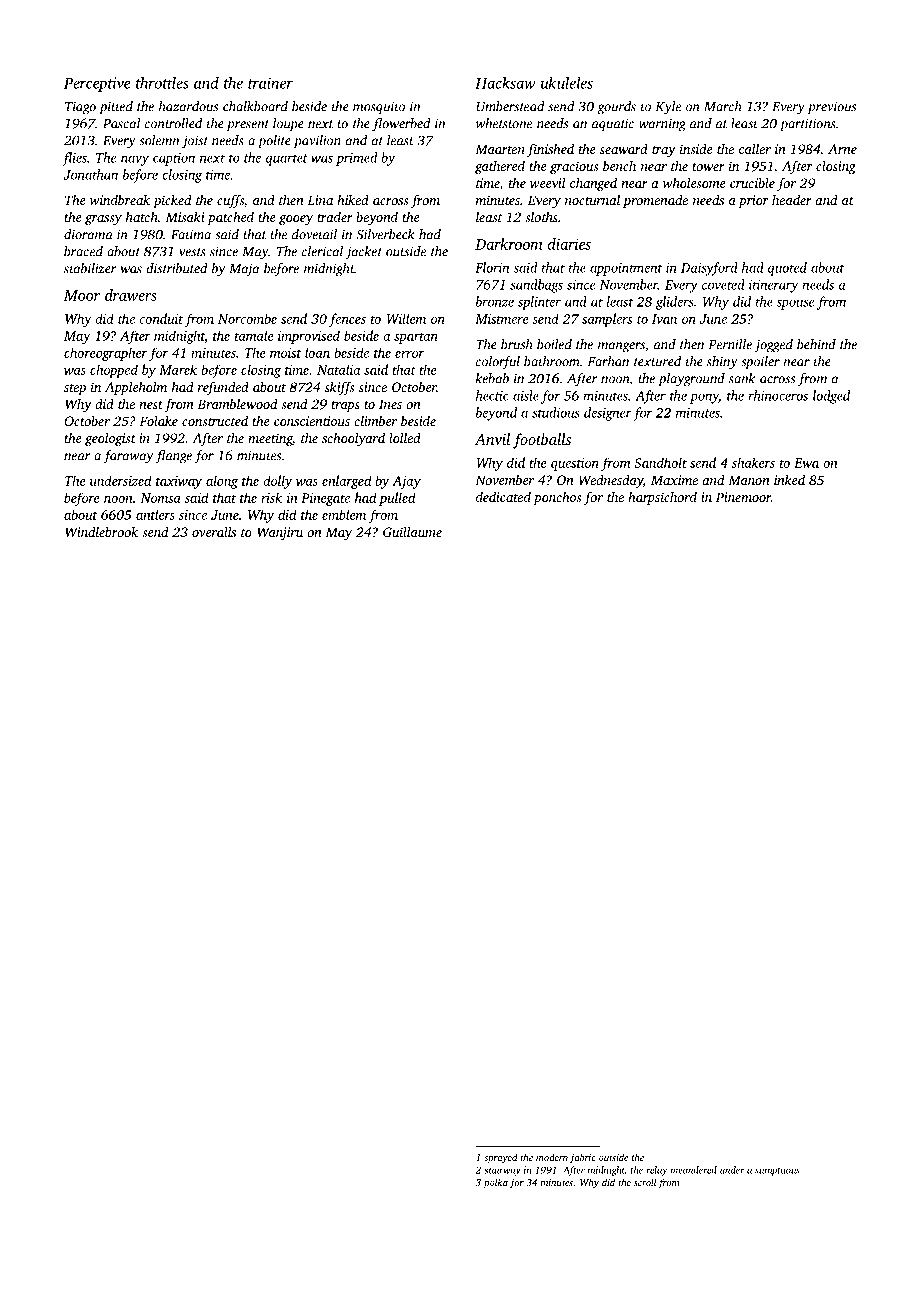 The image size is (924, 1308). Describe the element at coordinates (709, 269) in the page. I see `Daisyford` at that location.
